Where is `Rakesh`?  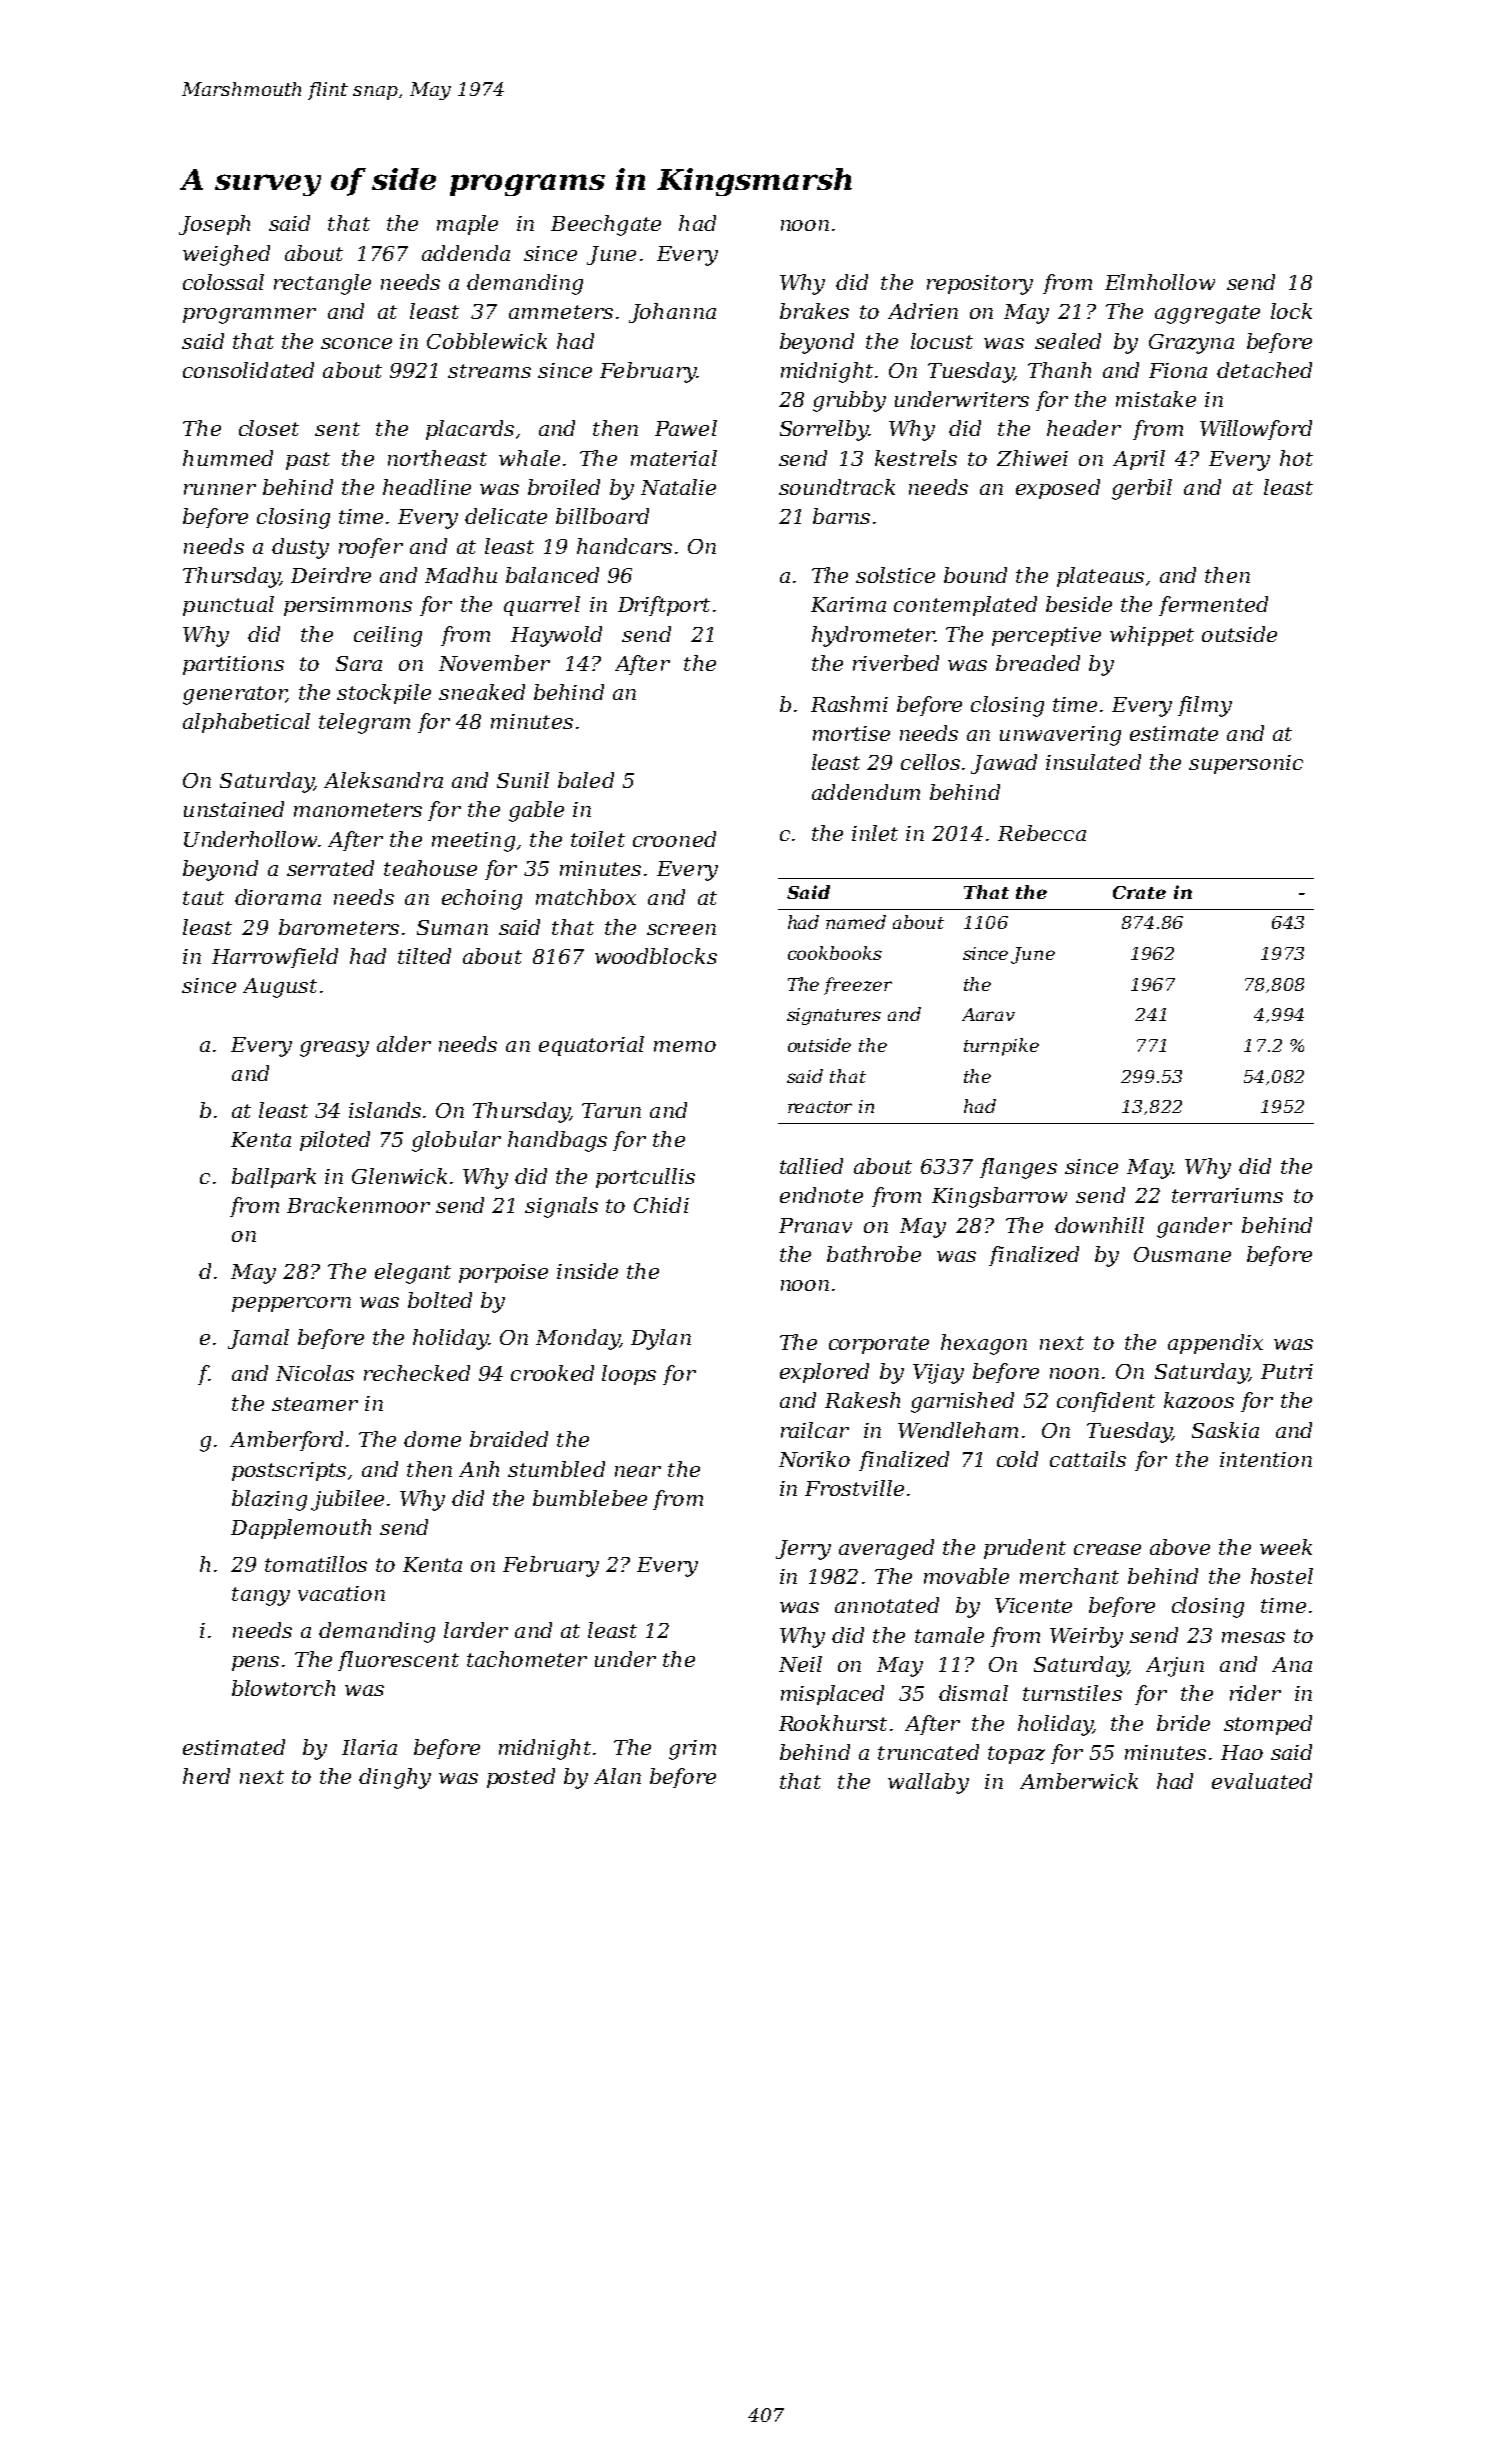 Rakesh is located at coordinates (862, 1400).
